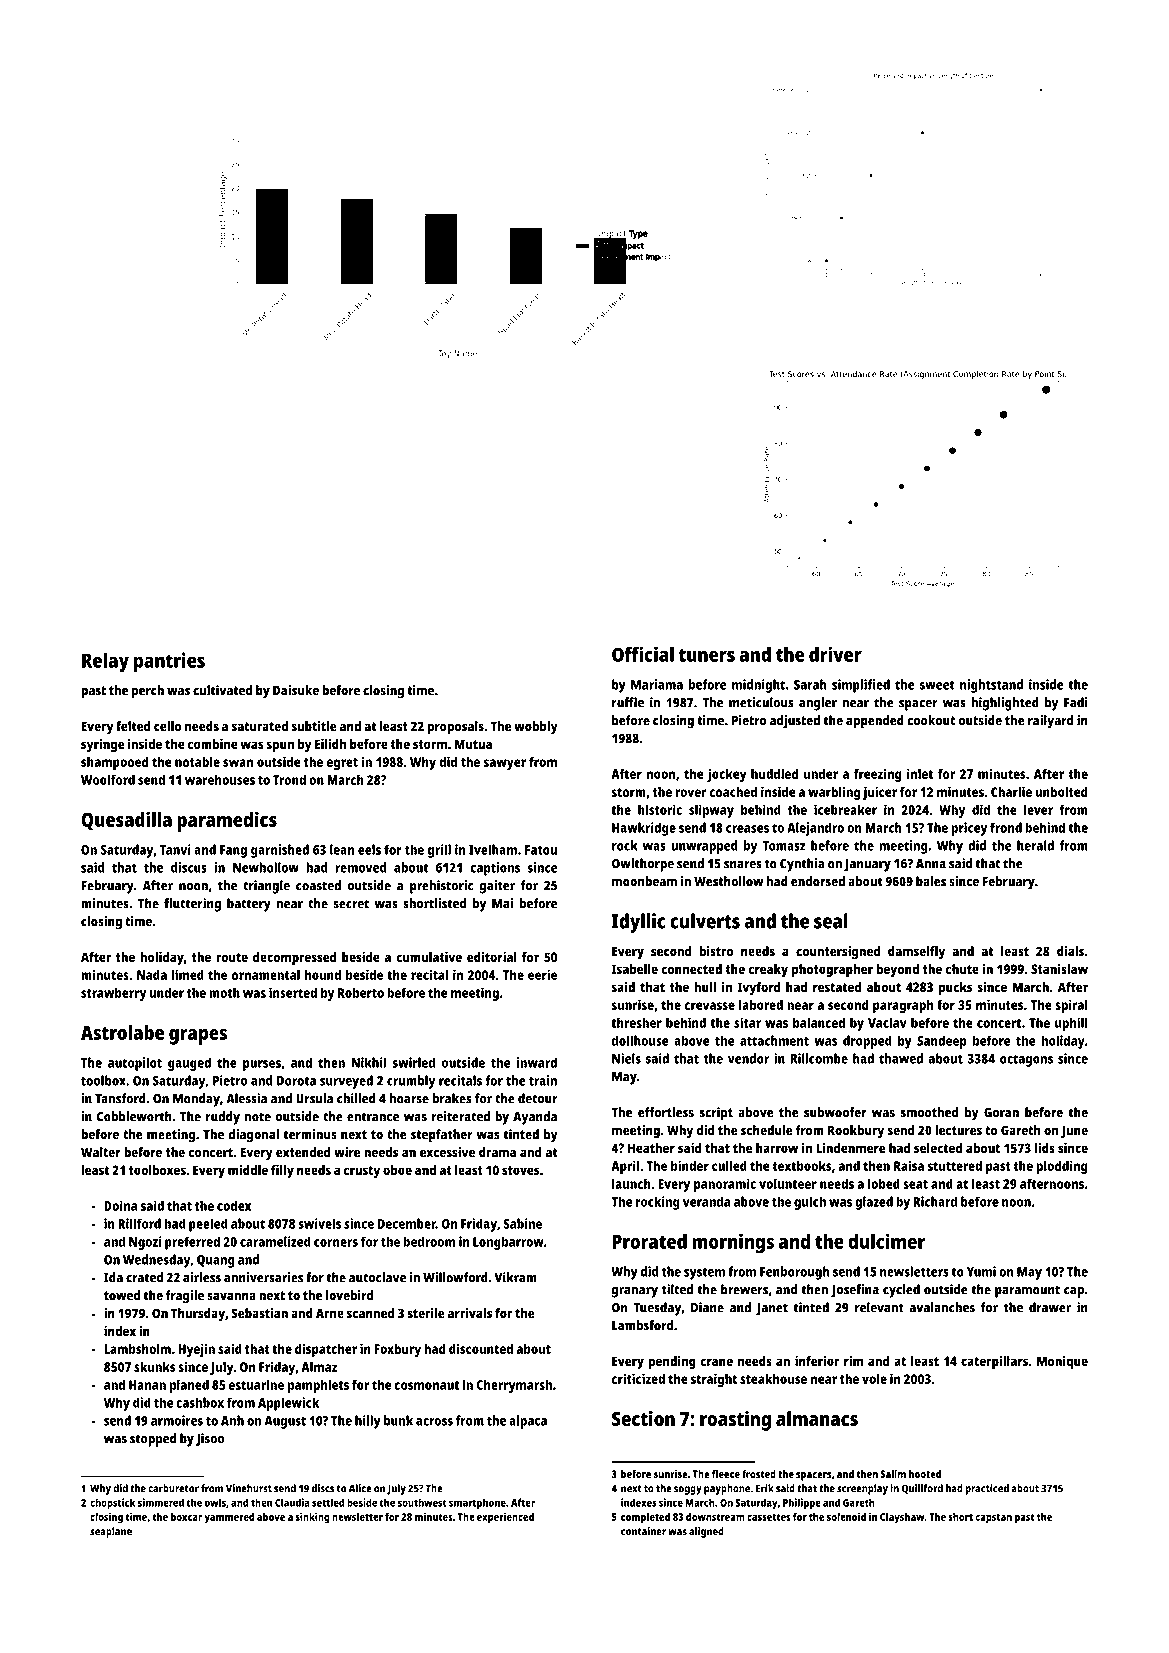  I want to click on inward, so click(537, 1062).
